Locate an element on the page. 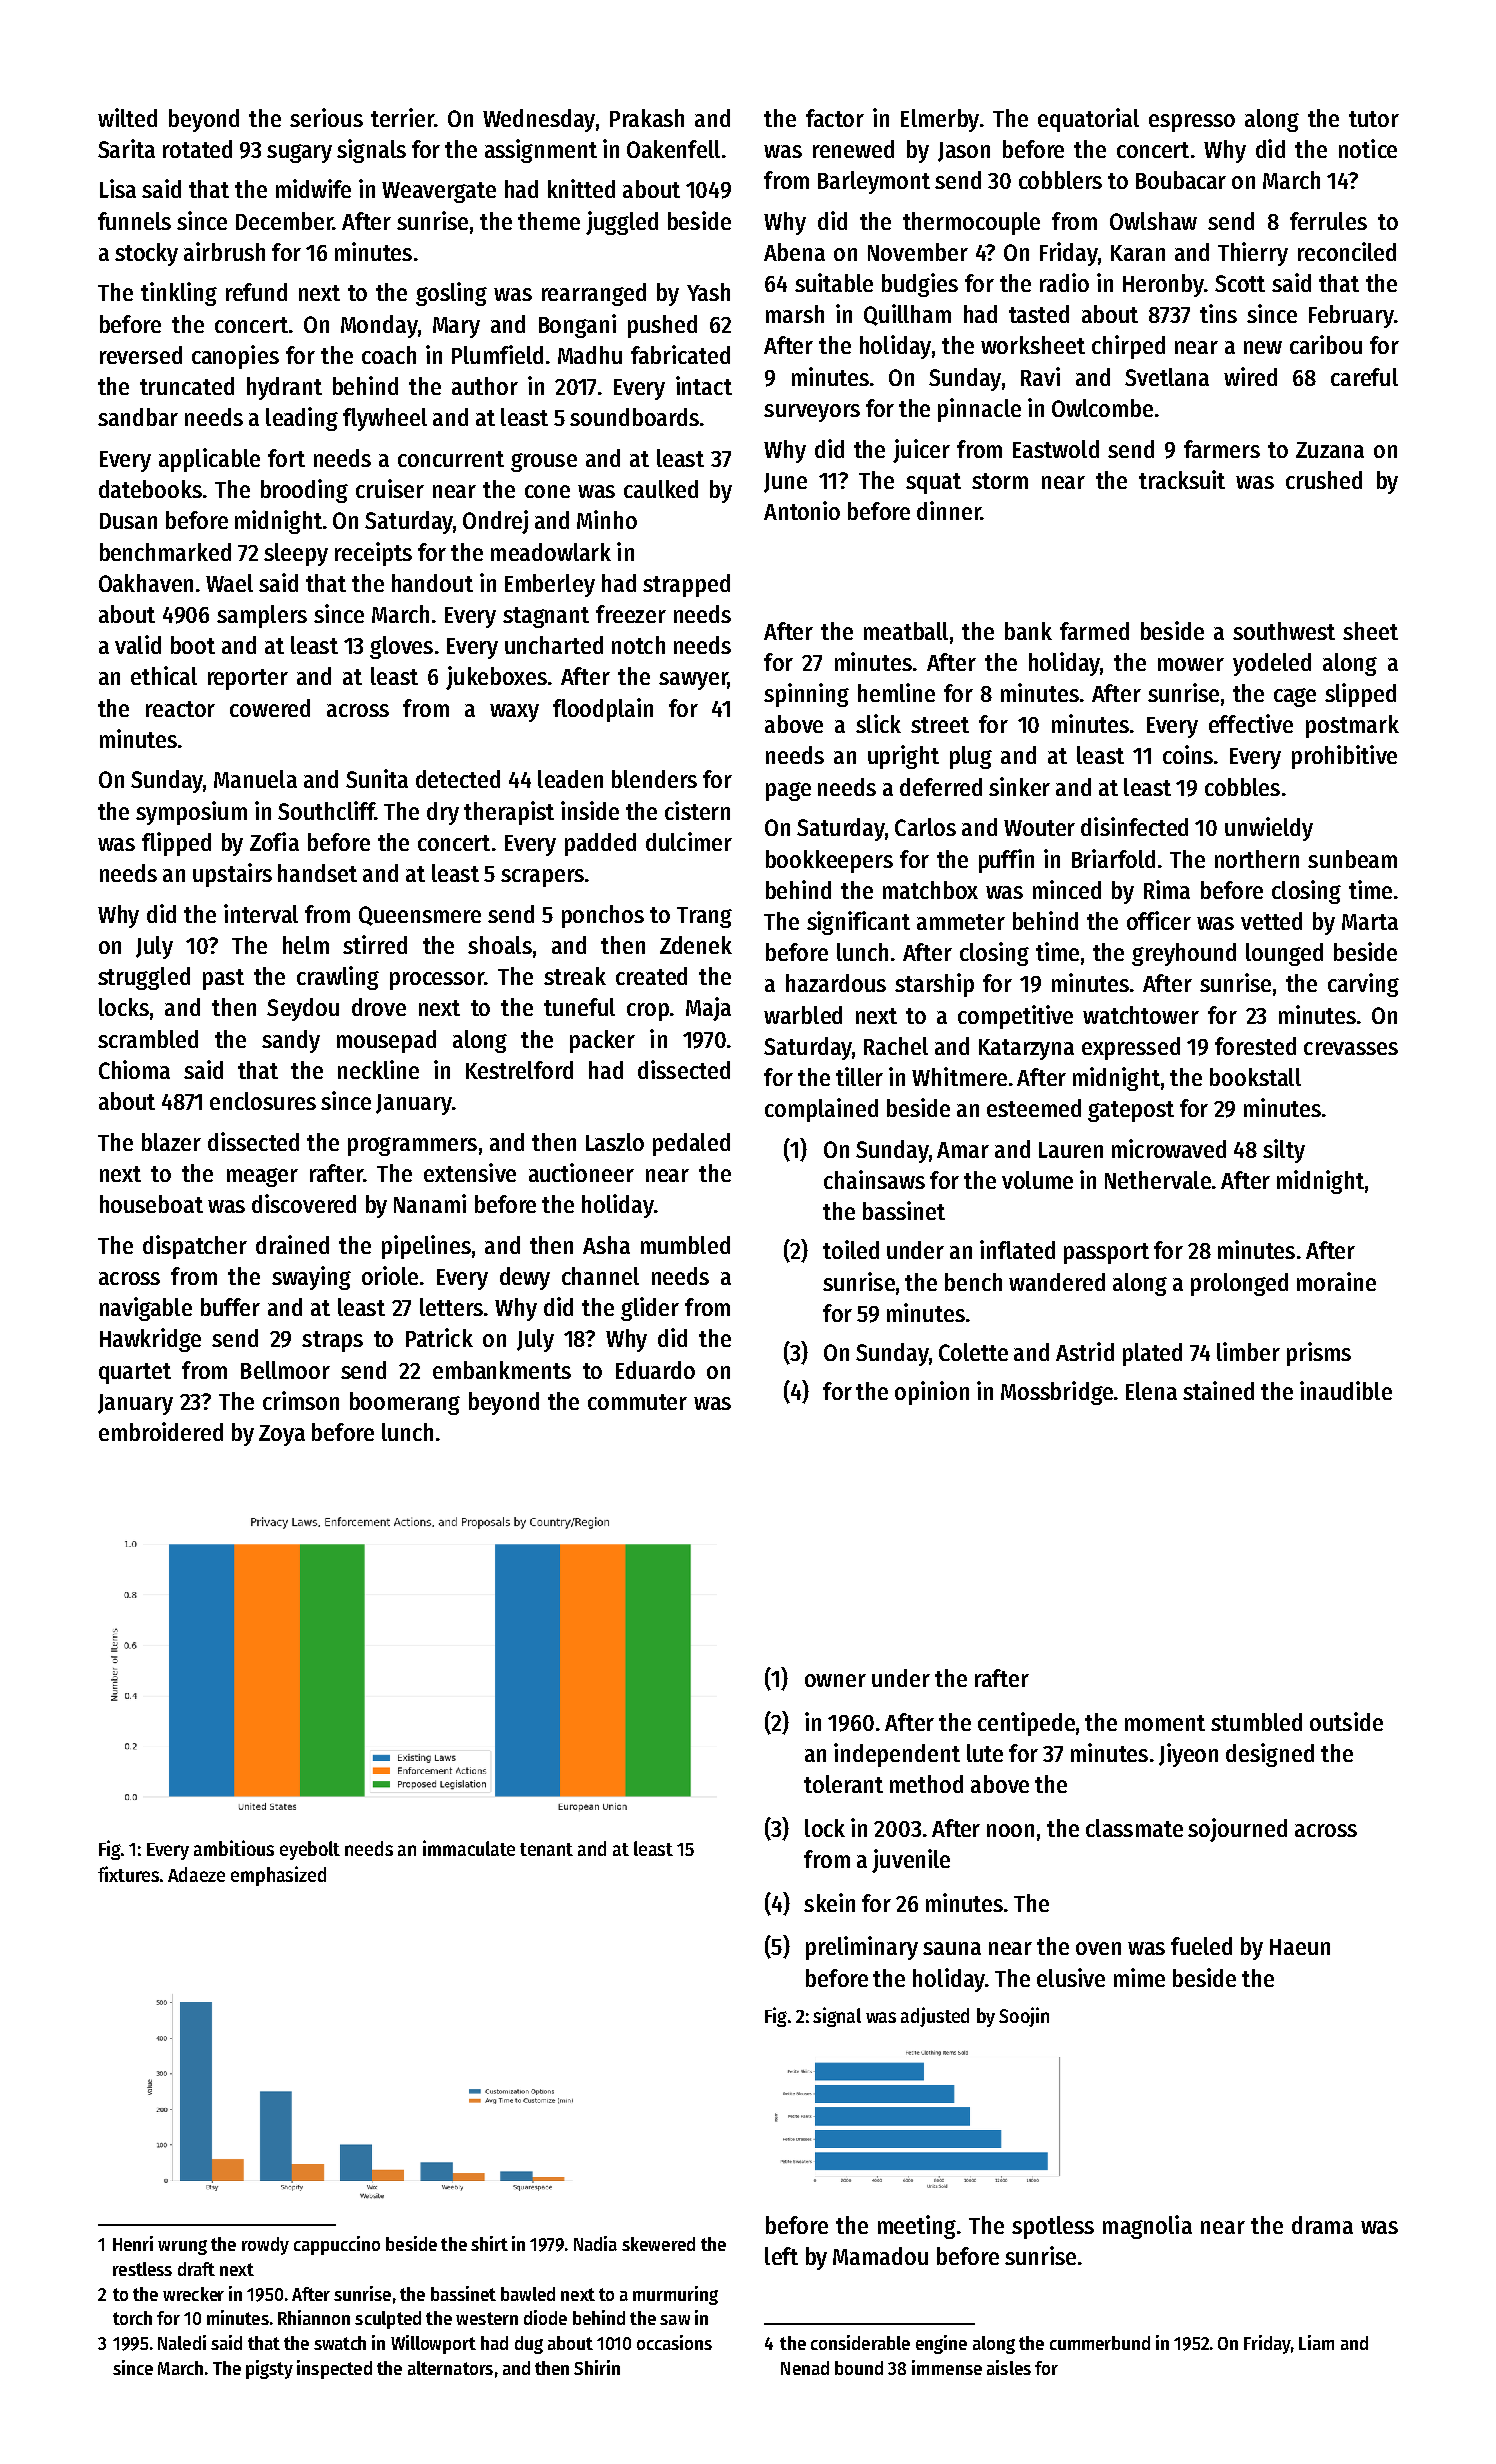  boomerang is located at coordinates (405, 1403).
